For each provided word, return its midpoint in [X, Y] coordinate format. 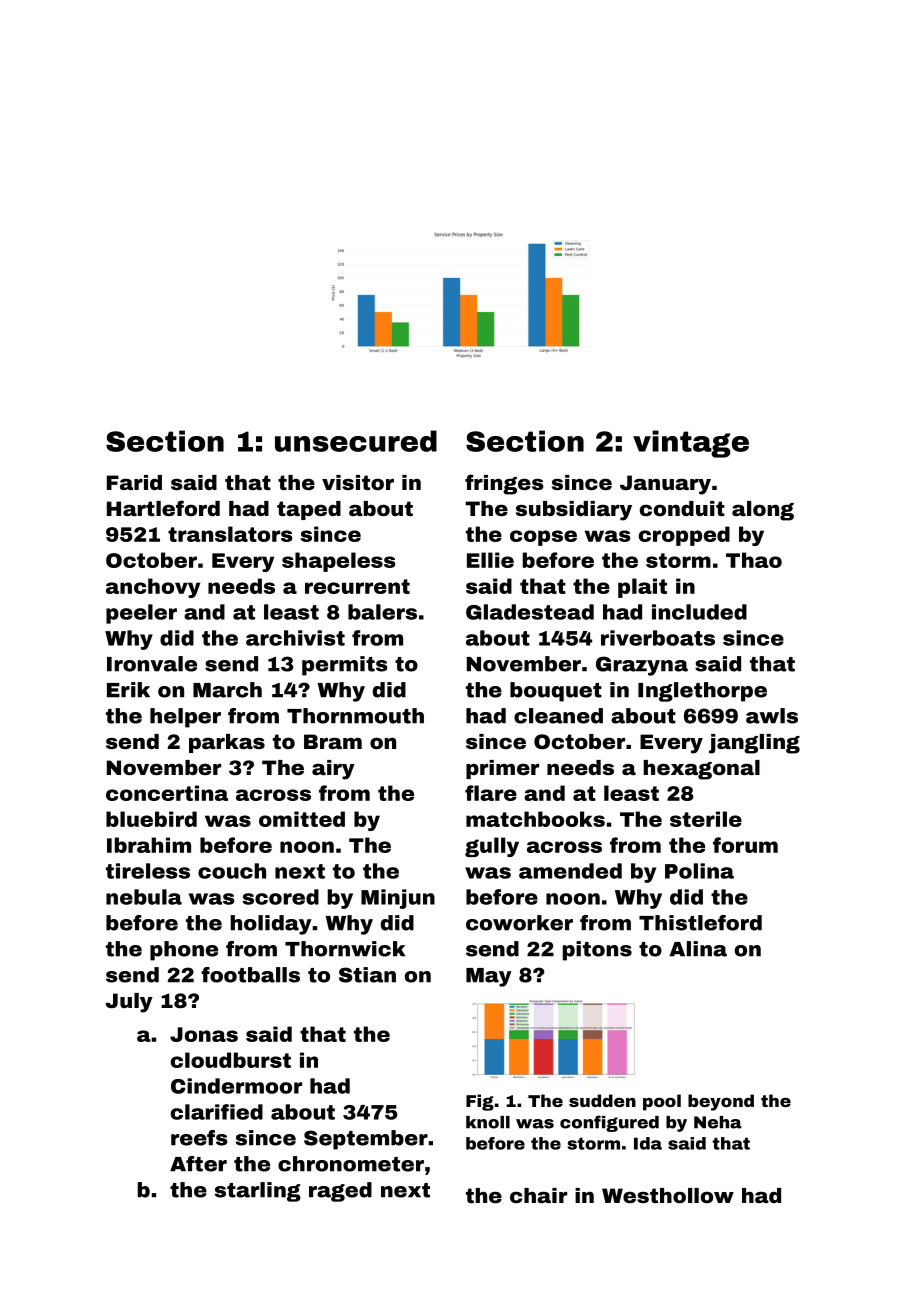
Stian [367, 975]
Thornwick [345, 949]
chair [538, 1195]
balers [382, 612]
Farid [134, 482]
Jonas [204, 1034]
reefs [199, 1138]
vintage [691, 444]
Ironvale [152, 664]
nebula [144, 897]
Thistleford [700, 923]
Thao [754, 560]
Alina [698, 949]
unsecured [356, 441]
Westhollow [668, 1195]
